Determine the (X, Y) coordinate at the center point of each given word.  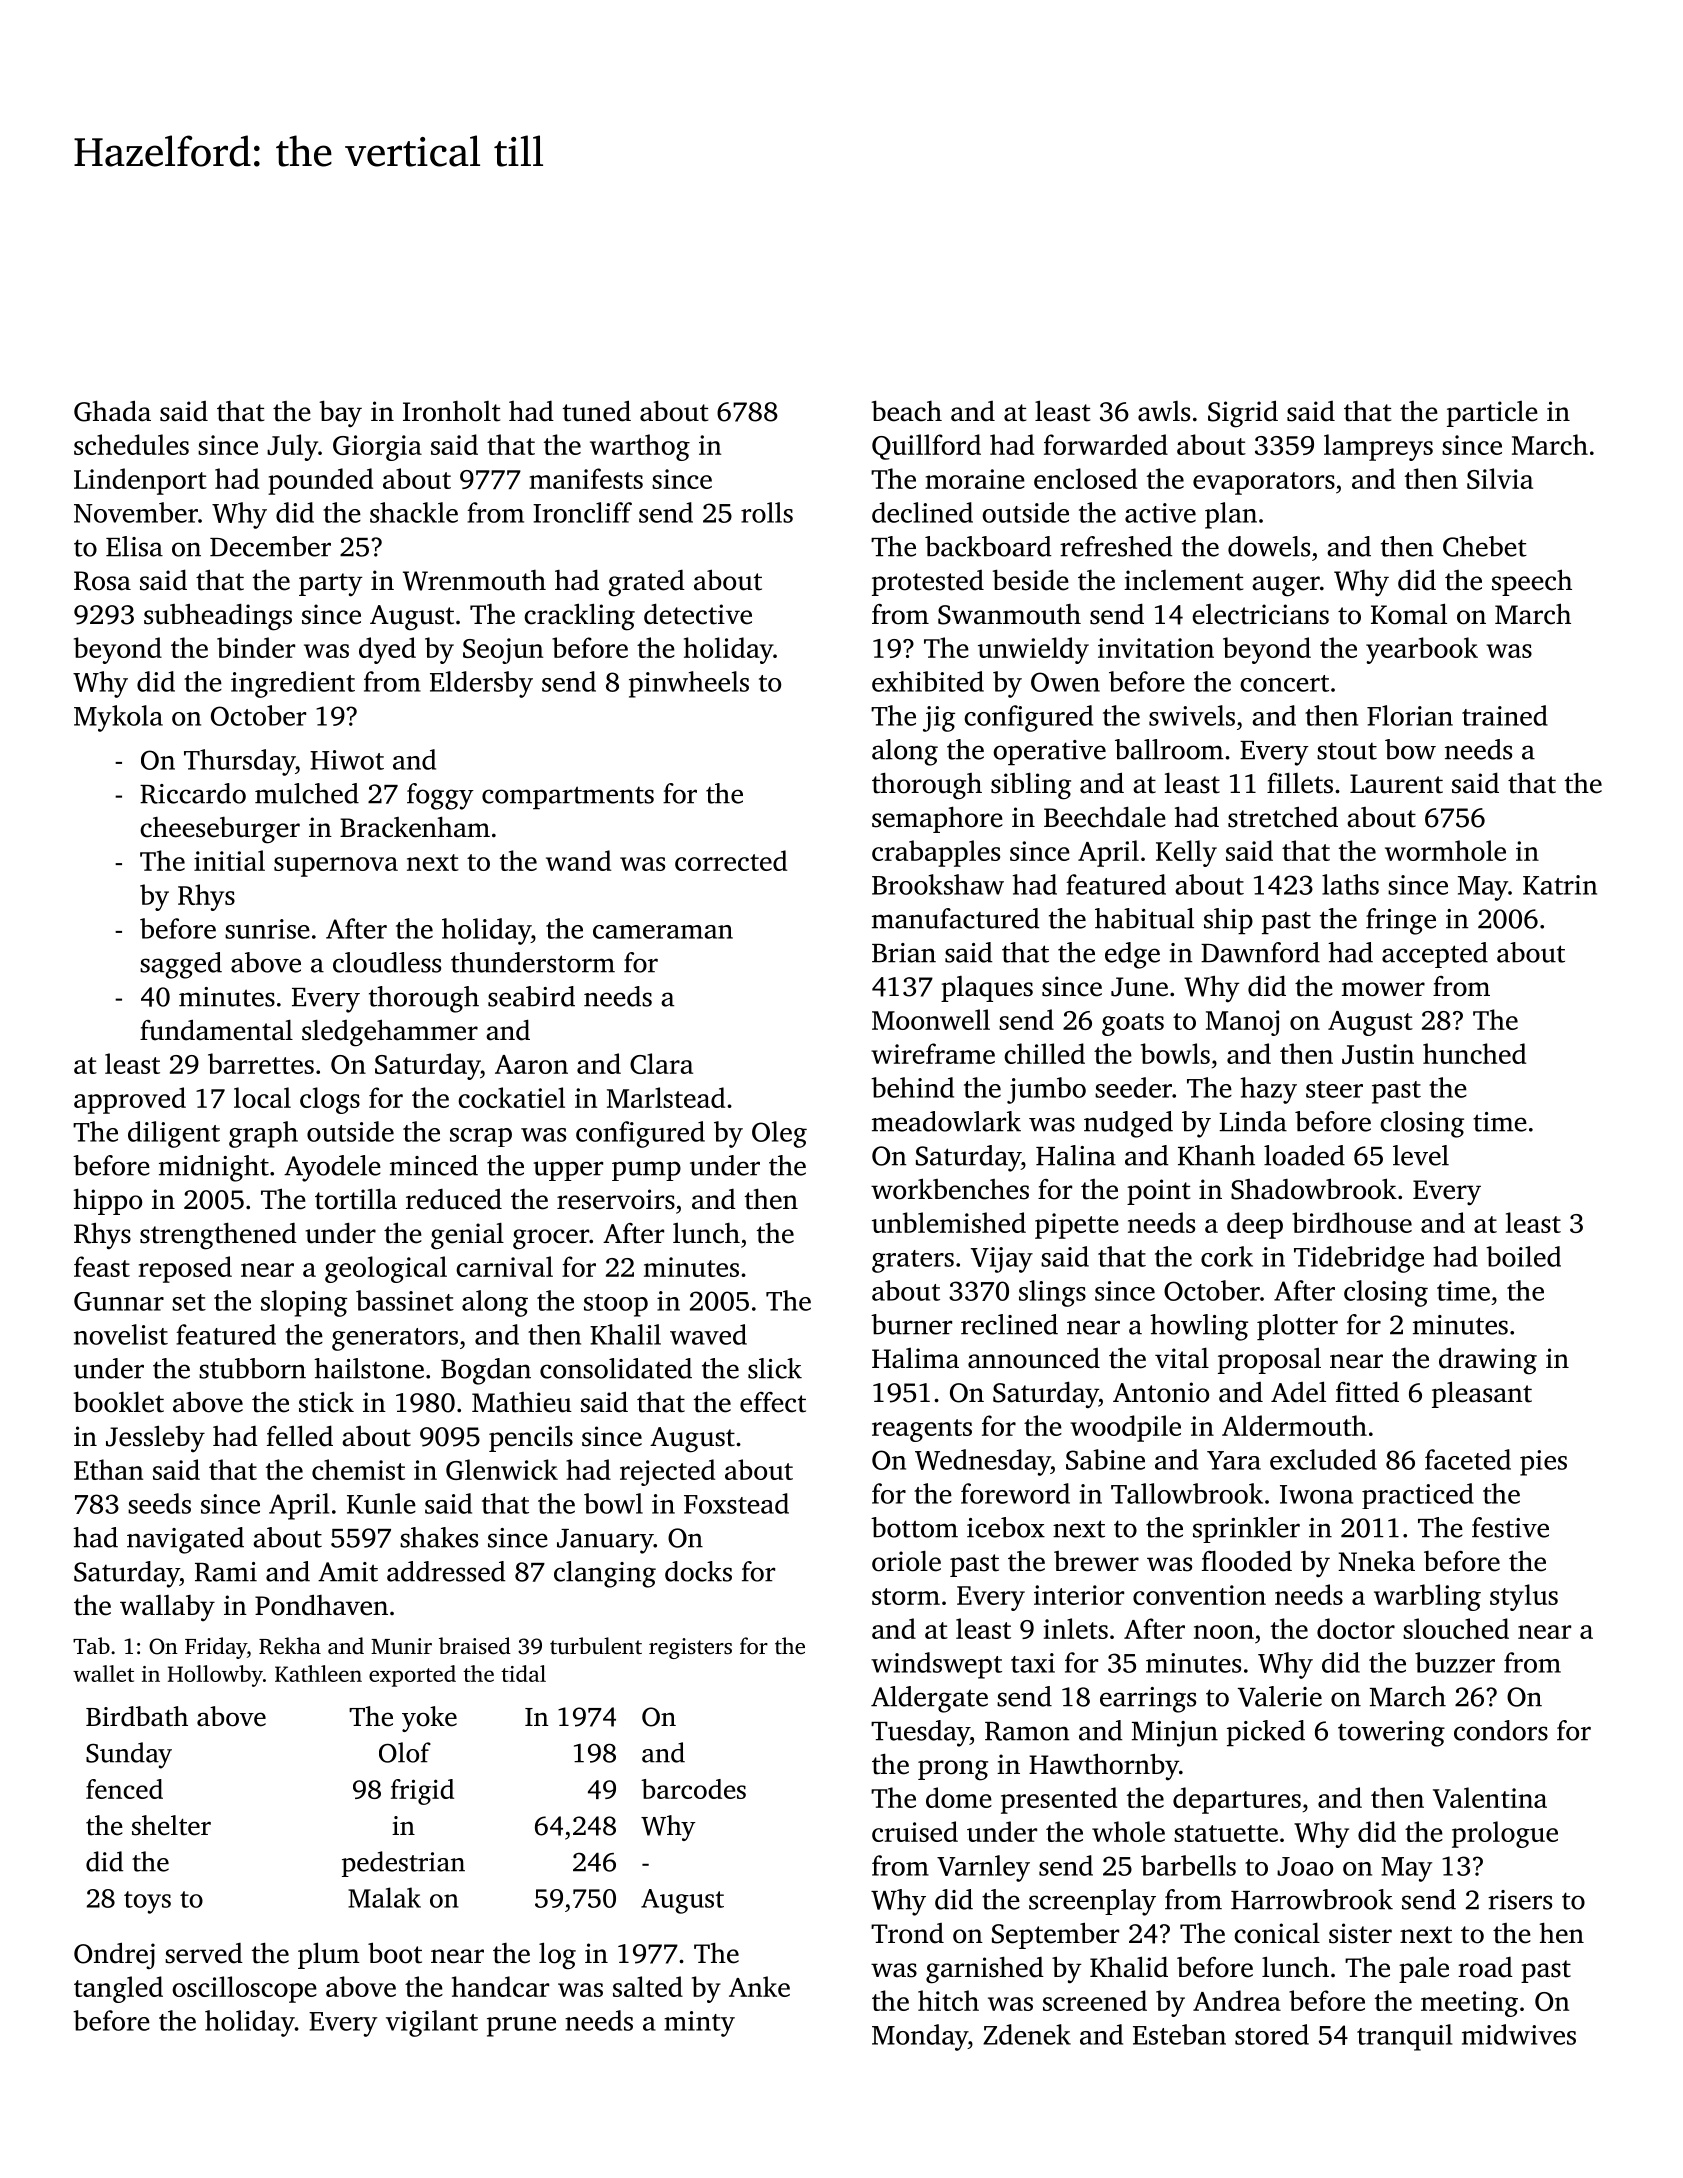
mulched (307, 793)
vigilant (432, 2023)
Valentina (1490, 1797)
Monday (920, 2037)
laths (1350, 884)
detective (698, 614)
